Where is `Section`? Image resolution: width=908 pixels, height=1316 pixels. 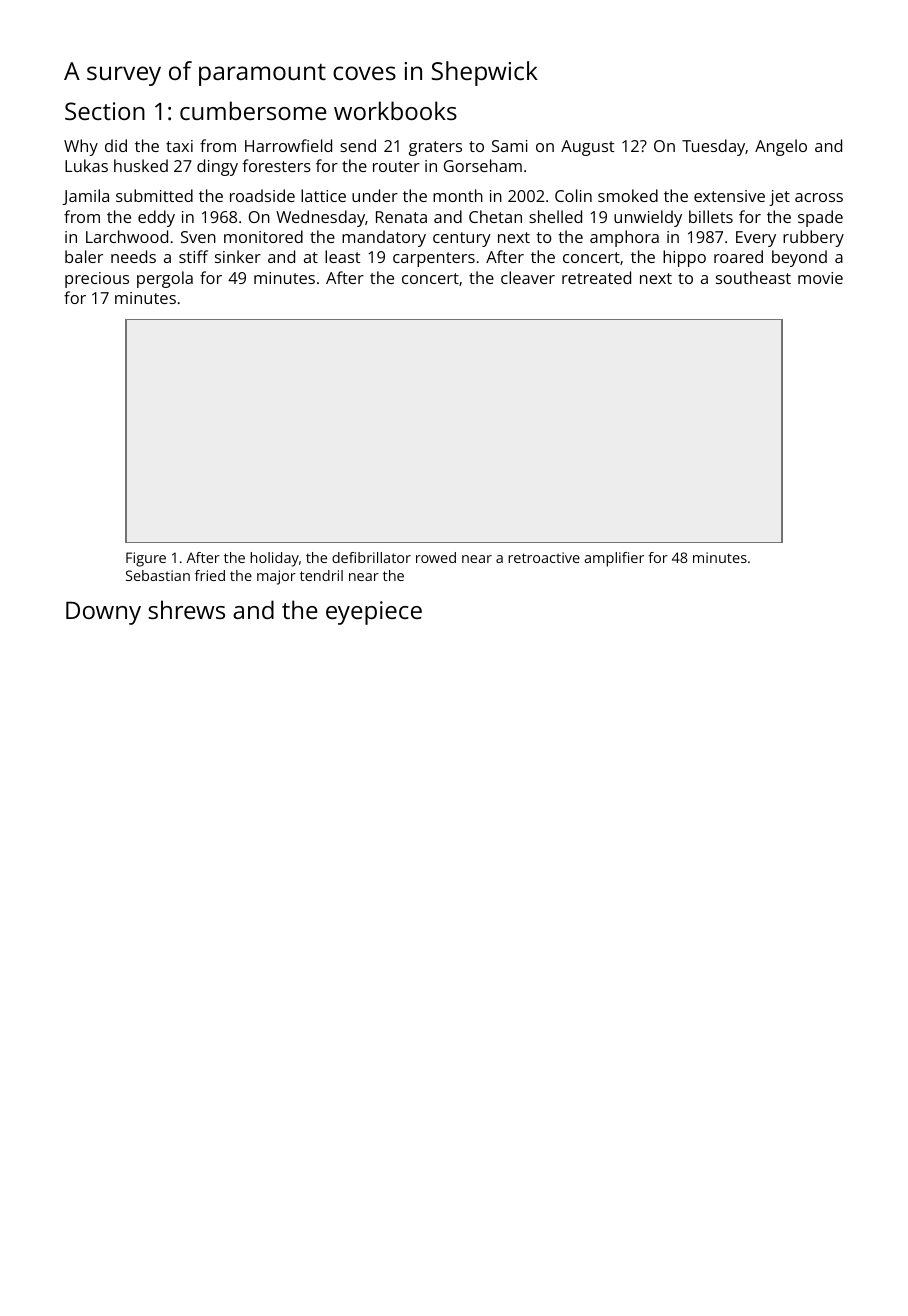 Section is located at coordinates (105, 111).
